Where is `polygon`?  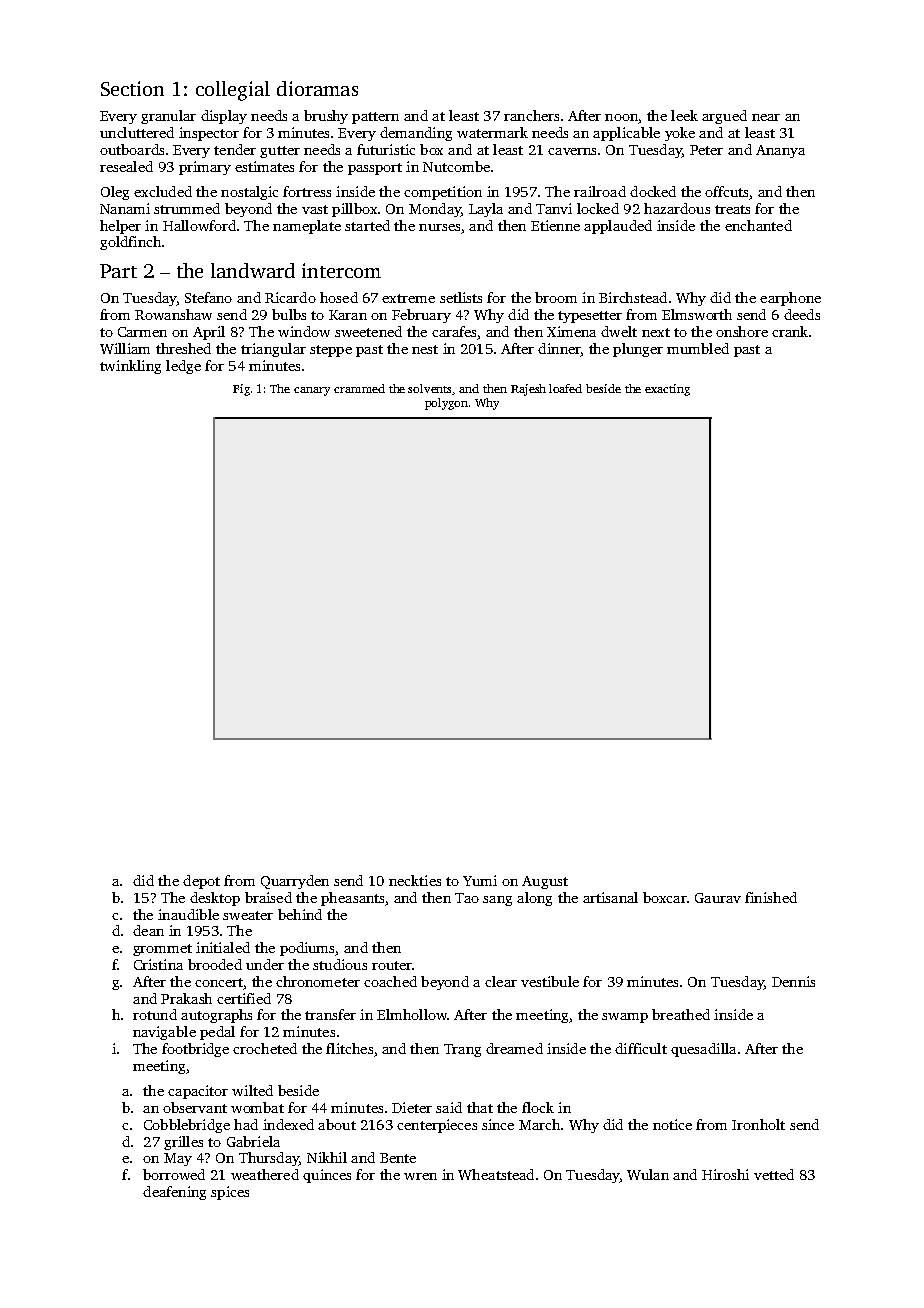
polygon is located at coordinates (446, 404).
